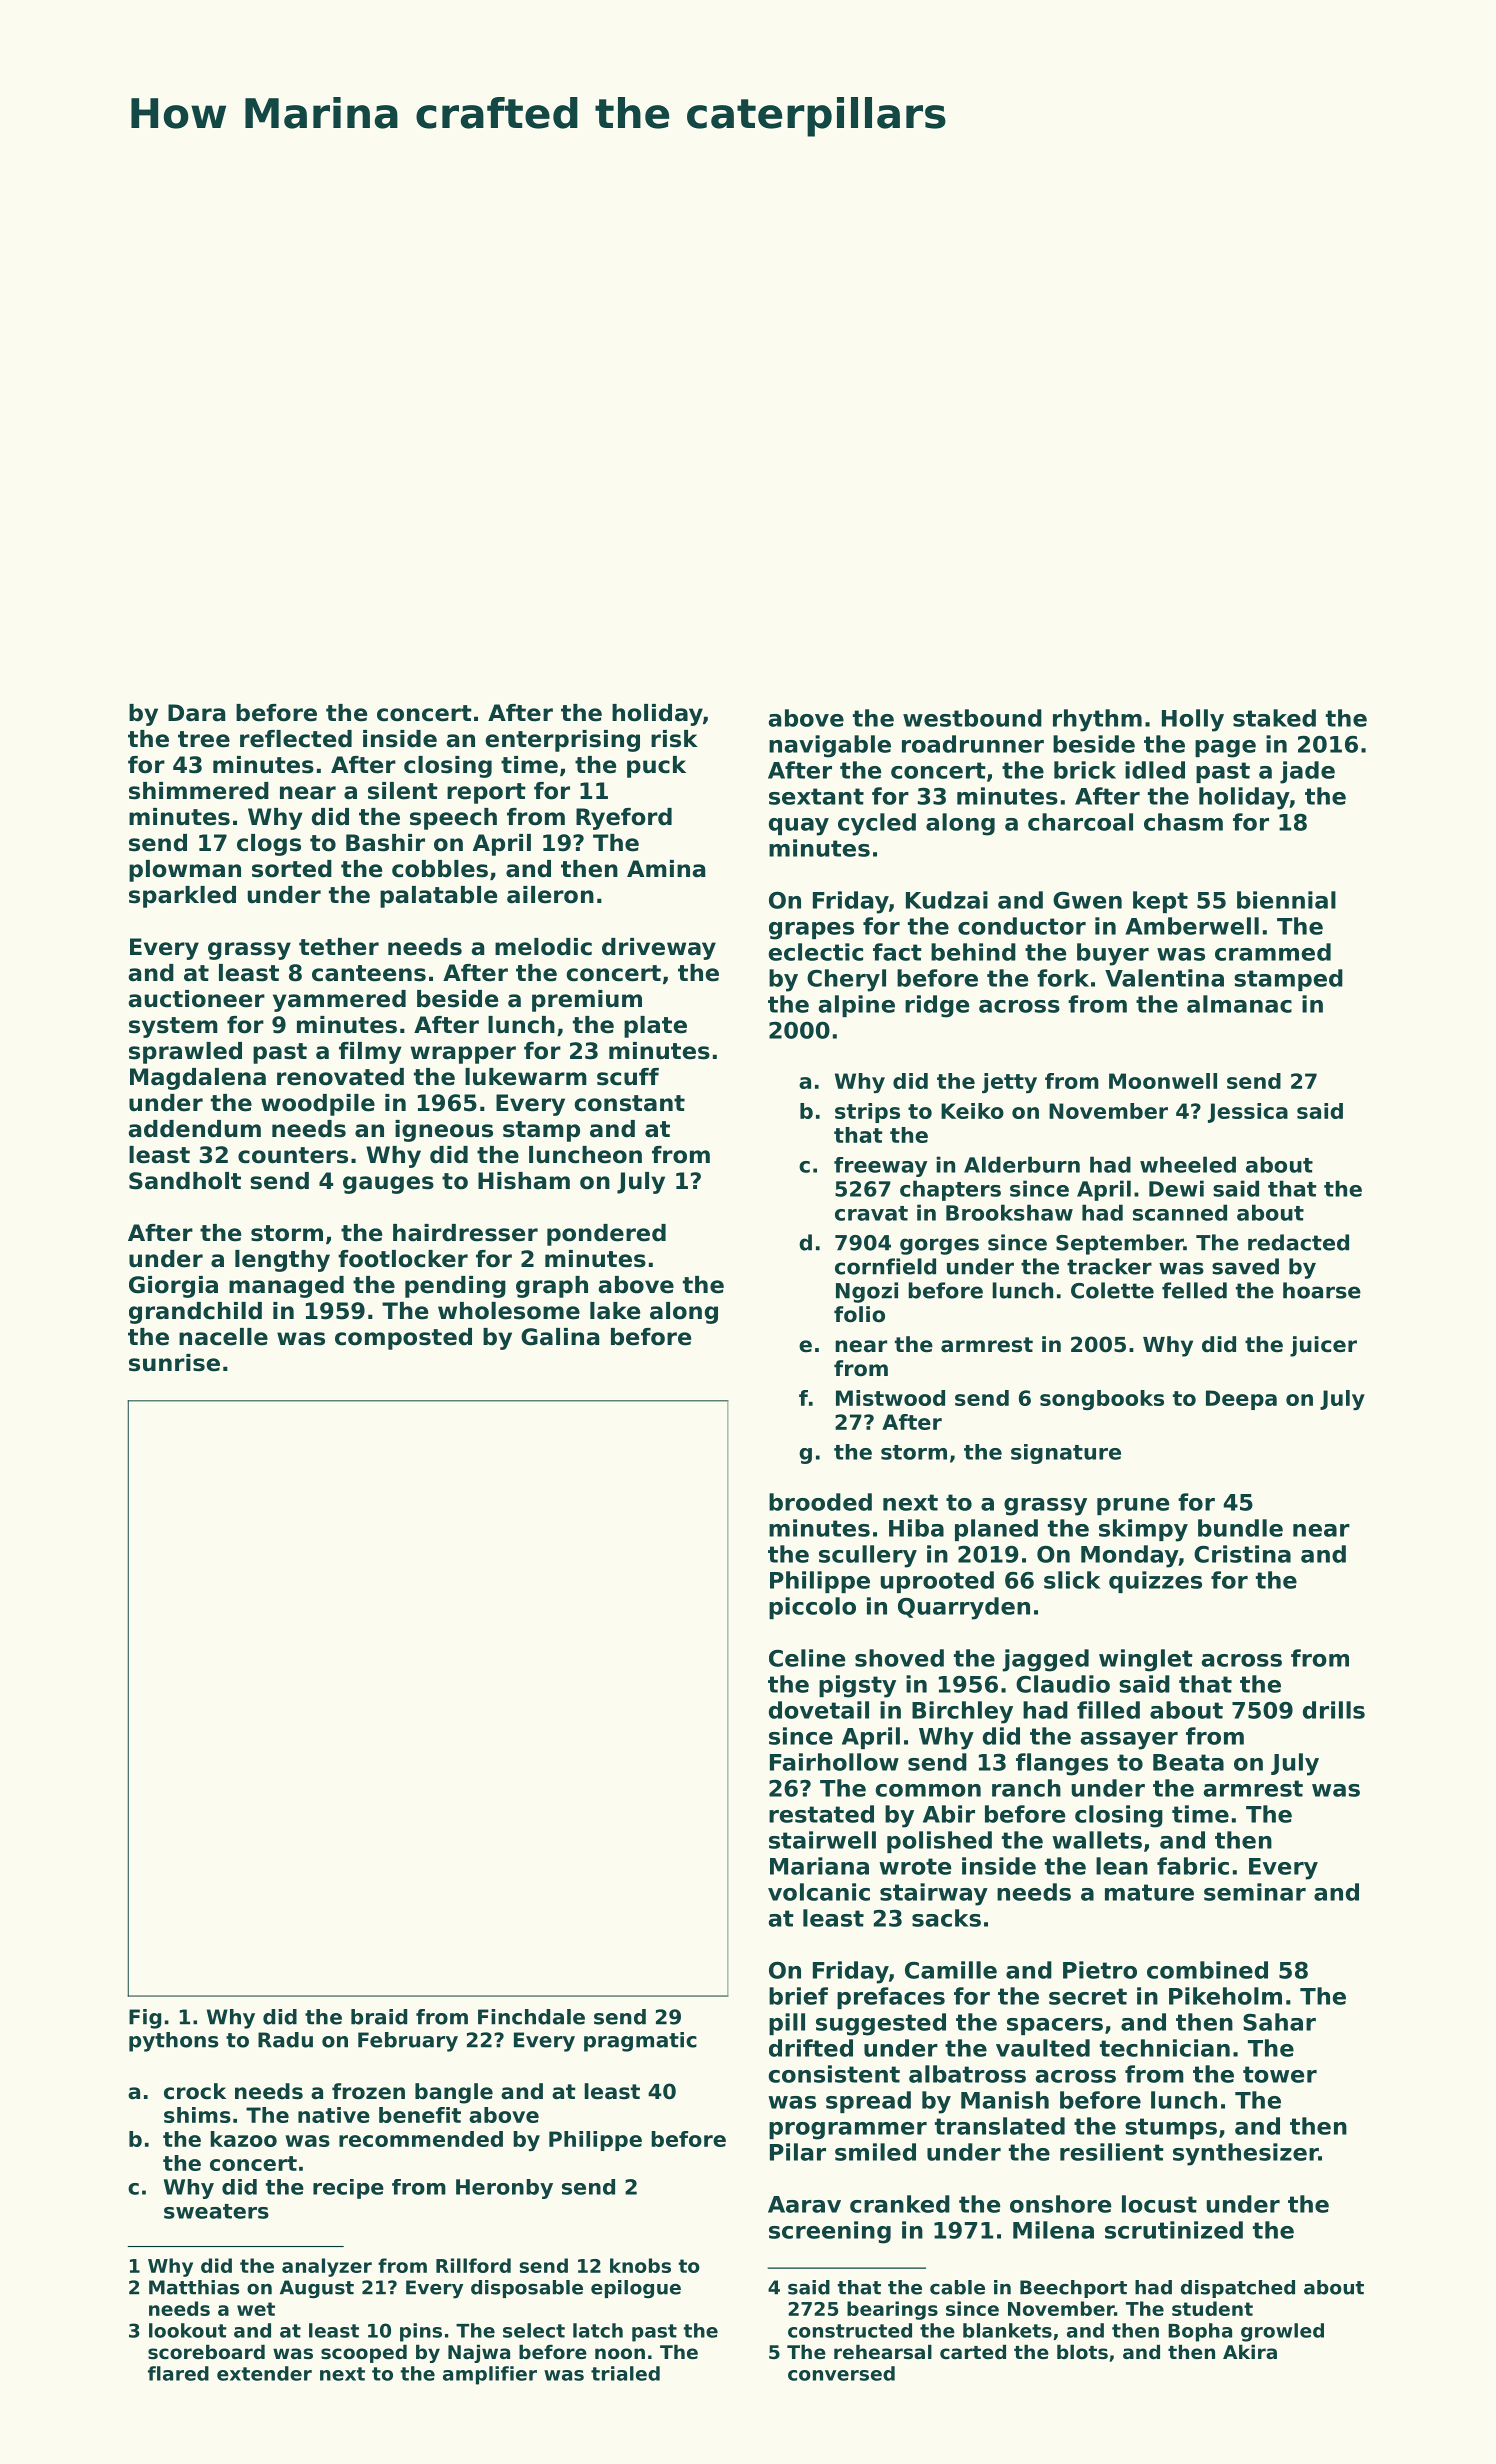 The height and width of the screenshot is (2464, 1496). Describe the element at coordinates (379, 2017) in the screenshot. I see `braid` at that location.
